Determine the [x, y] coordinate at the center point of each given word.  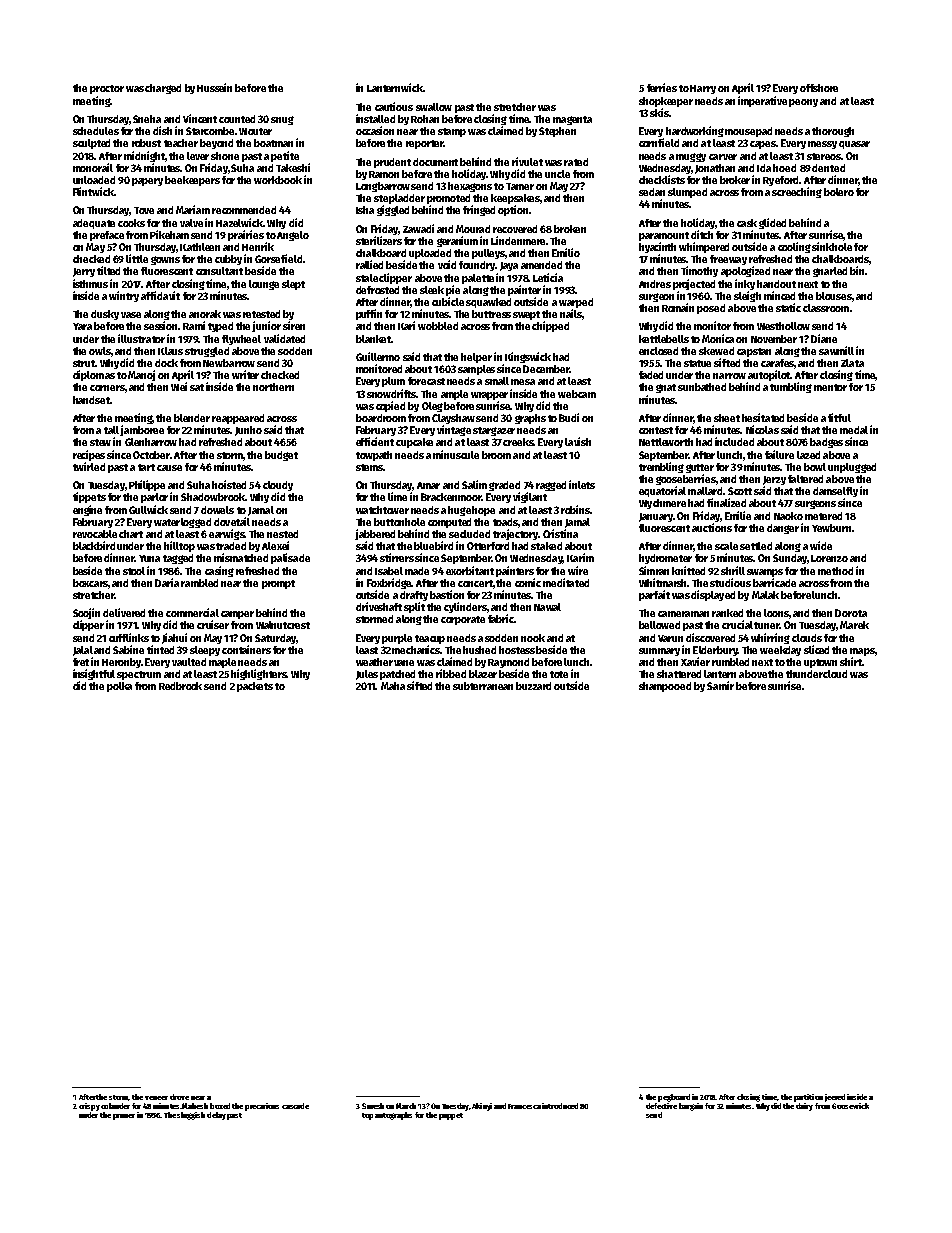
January [656, 517]
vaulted [189, 662]
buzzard [533, 686]
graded [504, 486]
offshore [819, 88]
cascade [295, 1106]
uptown [820, 663]
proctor [107, 89]
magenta [572, 120]
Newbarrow [229, 363]
